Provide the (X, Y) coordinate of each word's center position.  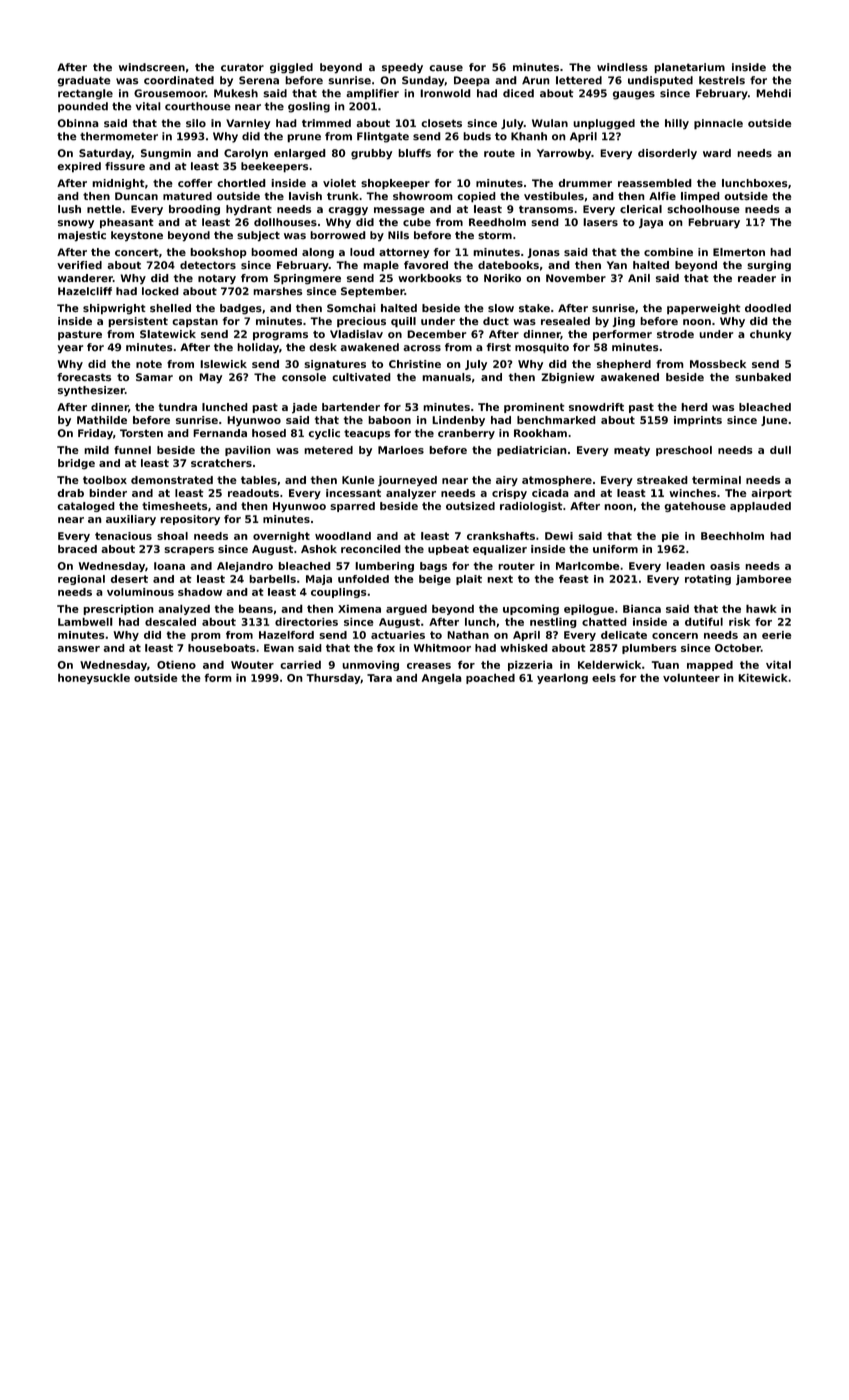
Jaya (651, 223)
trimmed (326, 123)
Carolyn (246, 154)
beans (256, 608)
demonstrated (172, 480)
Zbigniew (568, 378)
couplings (338, 593)
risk (739, 621)
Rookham (540, 433)
